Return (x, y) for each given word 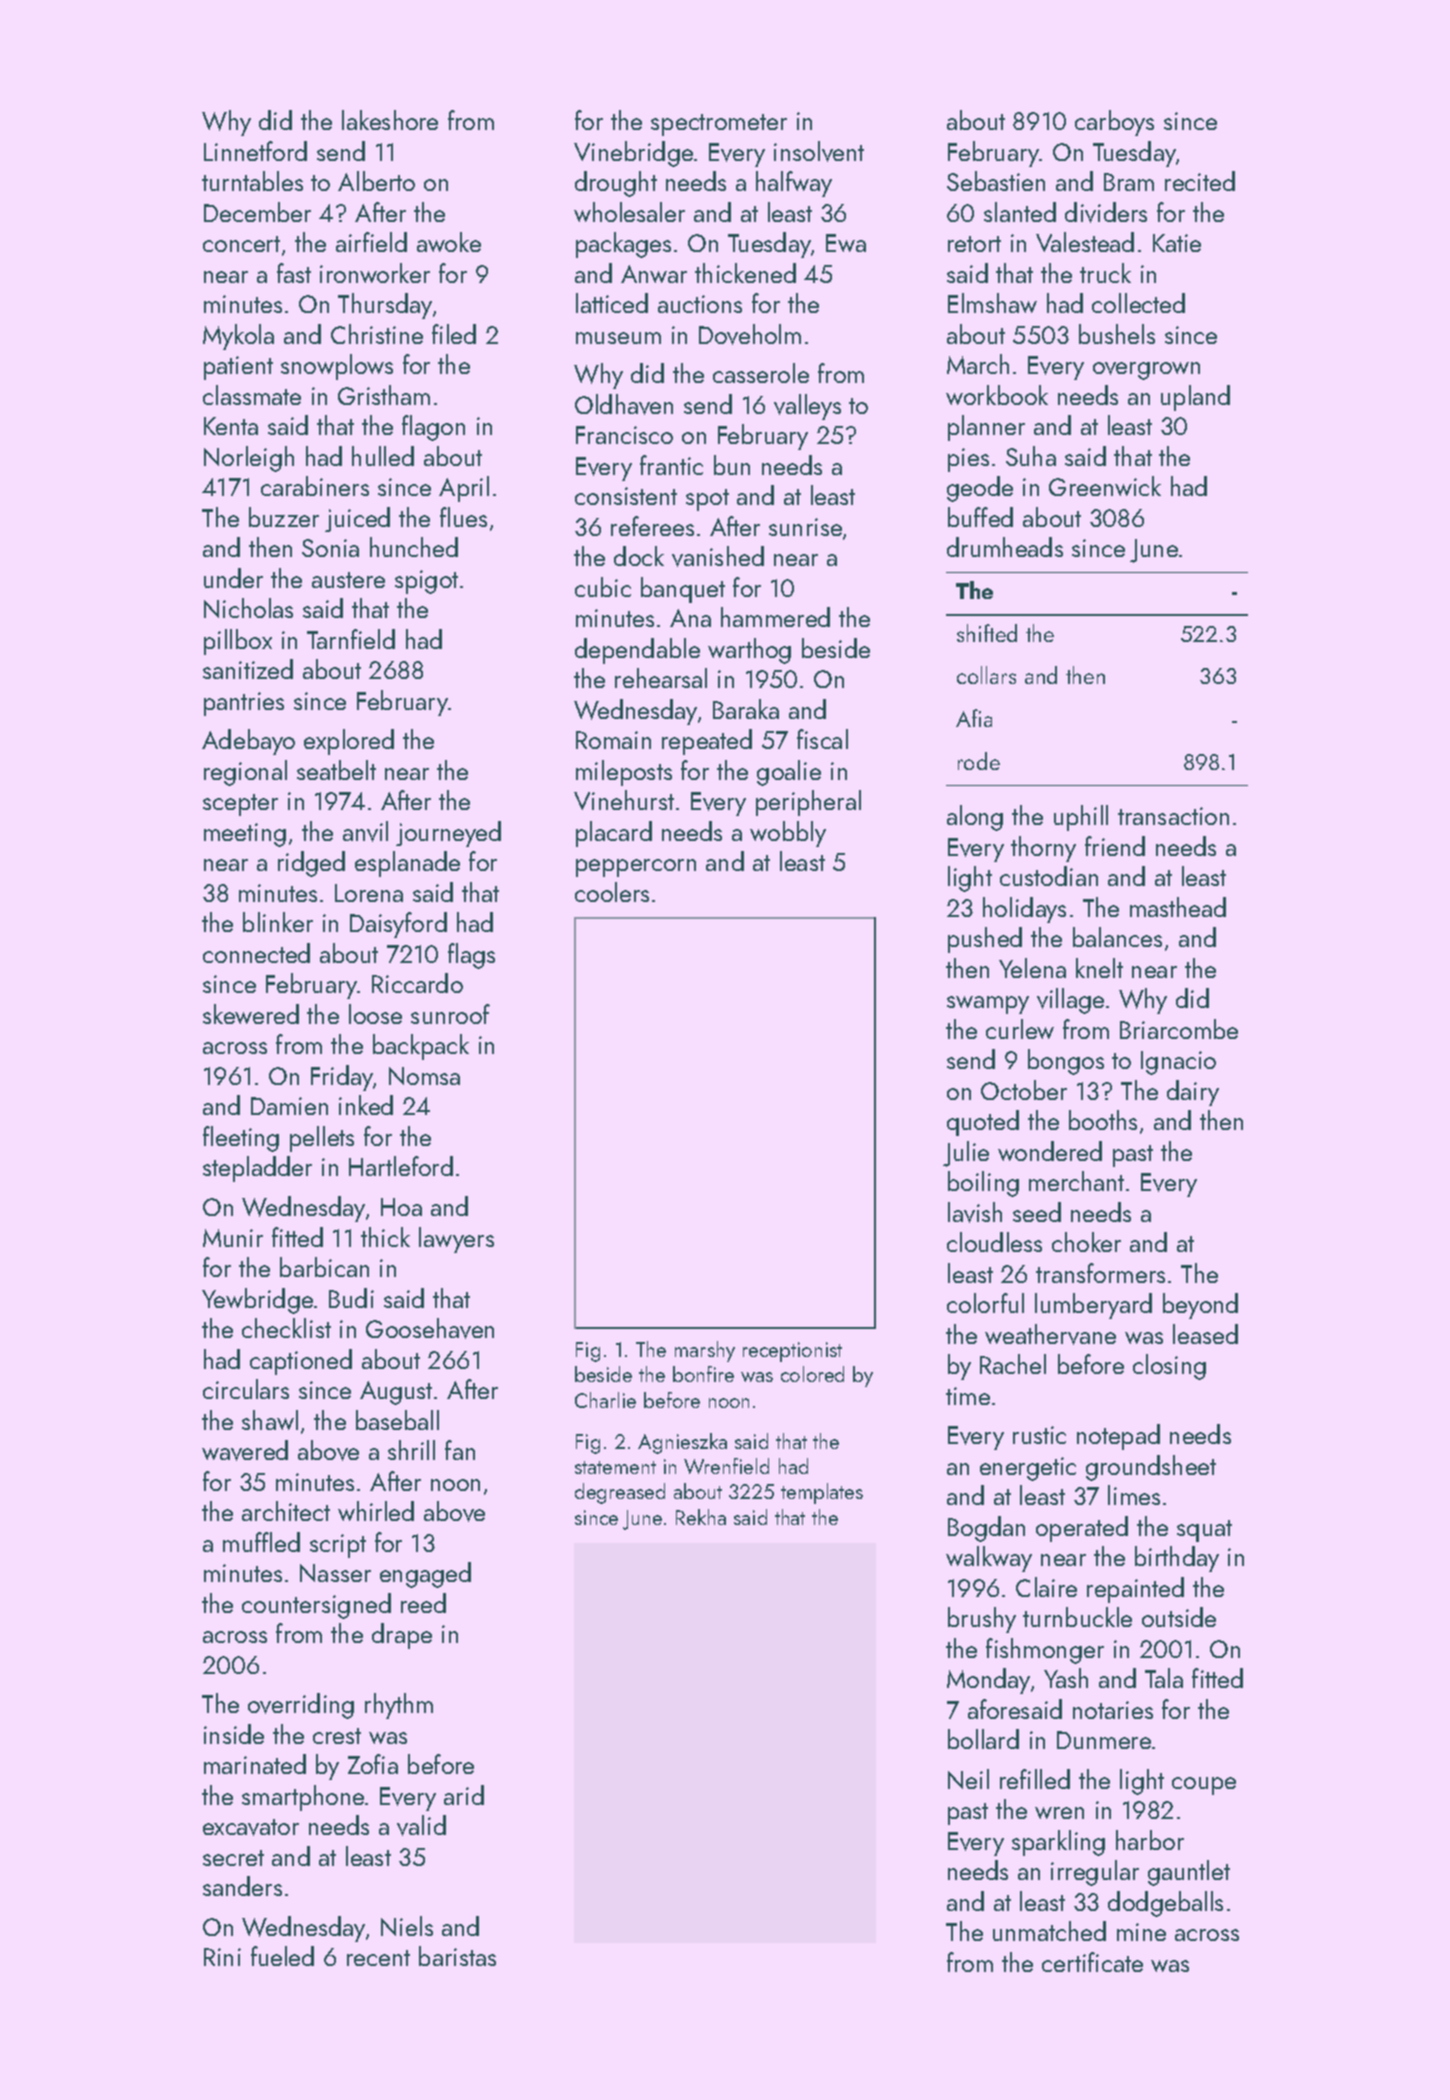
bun (732, 465)
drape (402, 1636)
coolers (612, 892)
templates (822, 1493)
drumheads (1005, 547)
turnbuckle (1077, 1617)
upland (1195, 398)
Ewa (846, 243)
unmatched (1049, 1931)
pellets (322, 1139)
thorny (1043, 849)
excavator (251, 1827)
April (464, 489)
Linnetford (255, 151)
